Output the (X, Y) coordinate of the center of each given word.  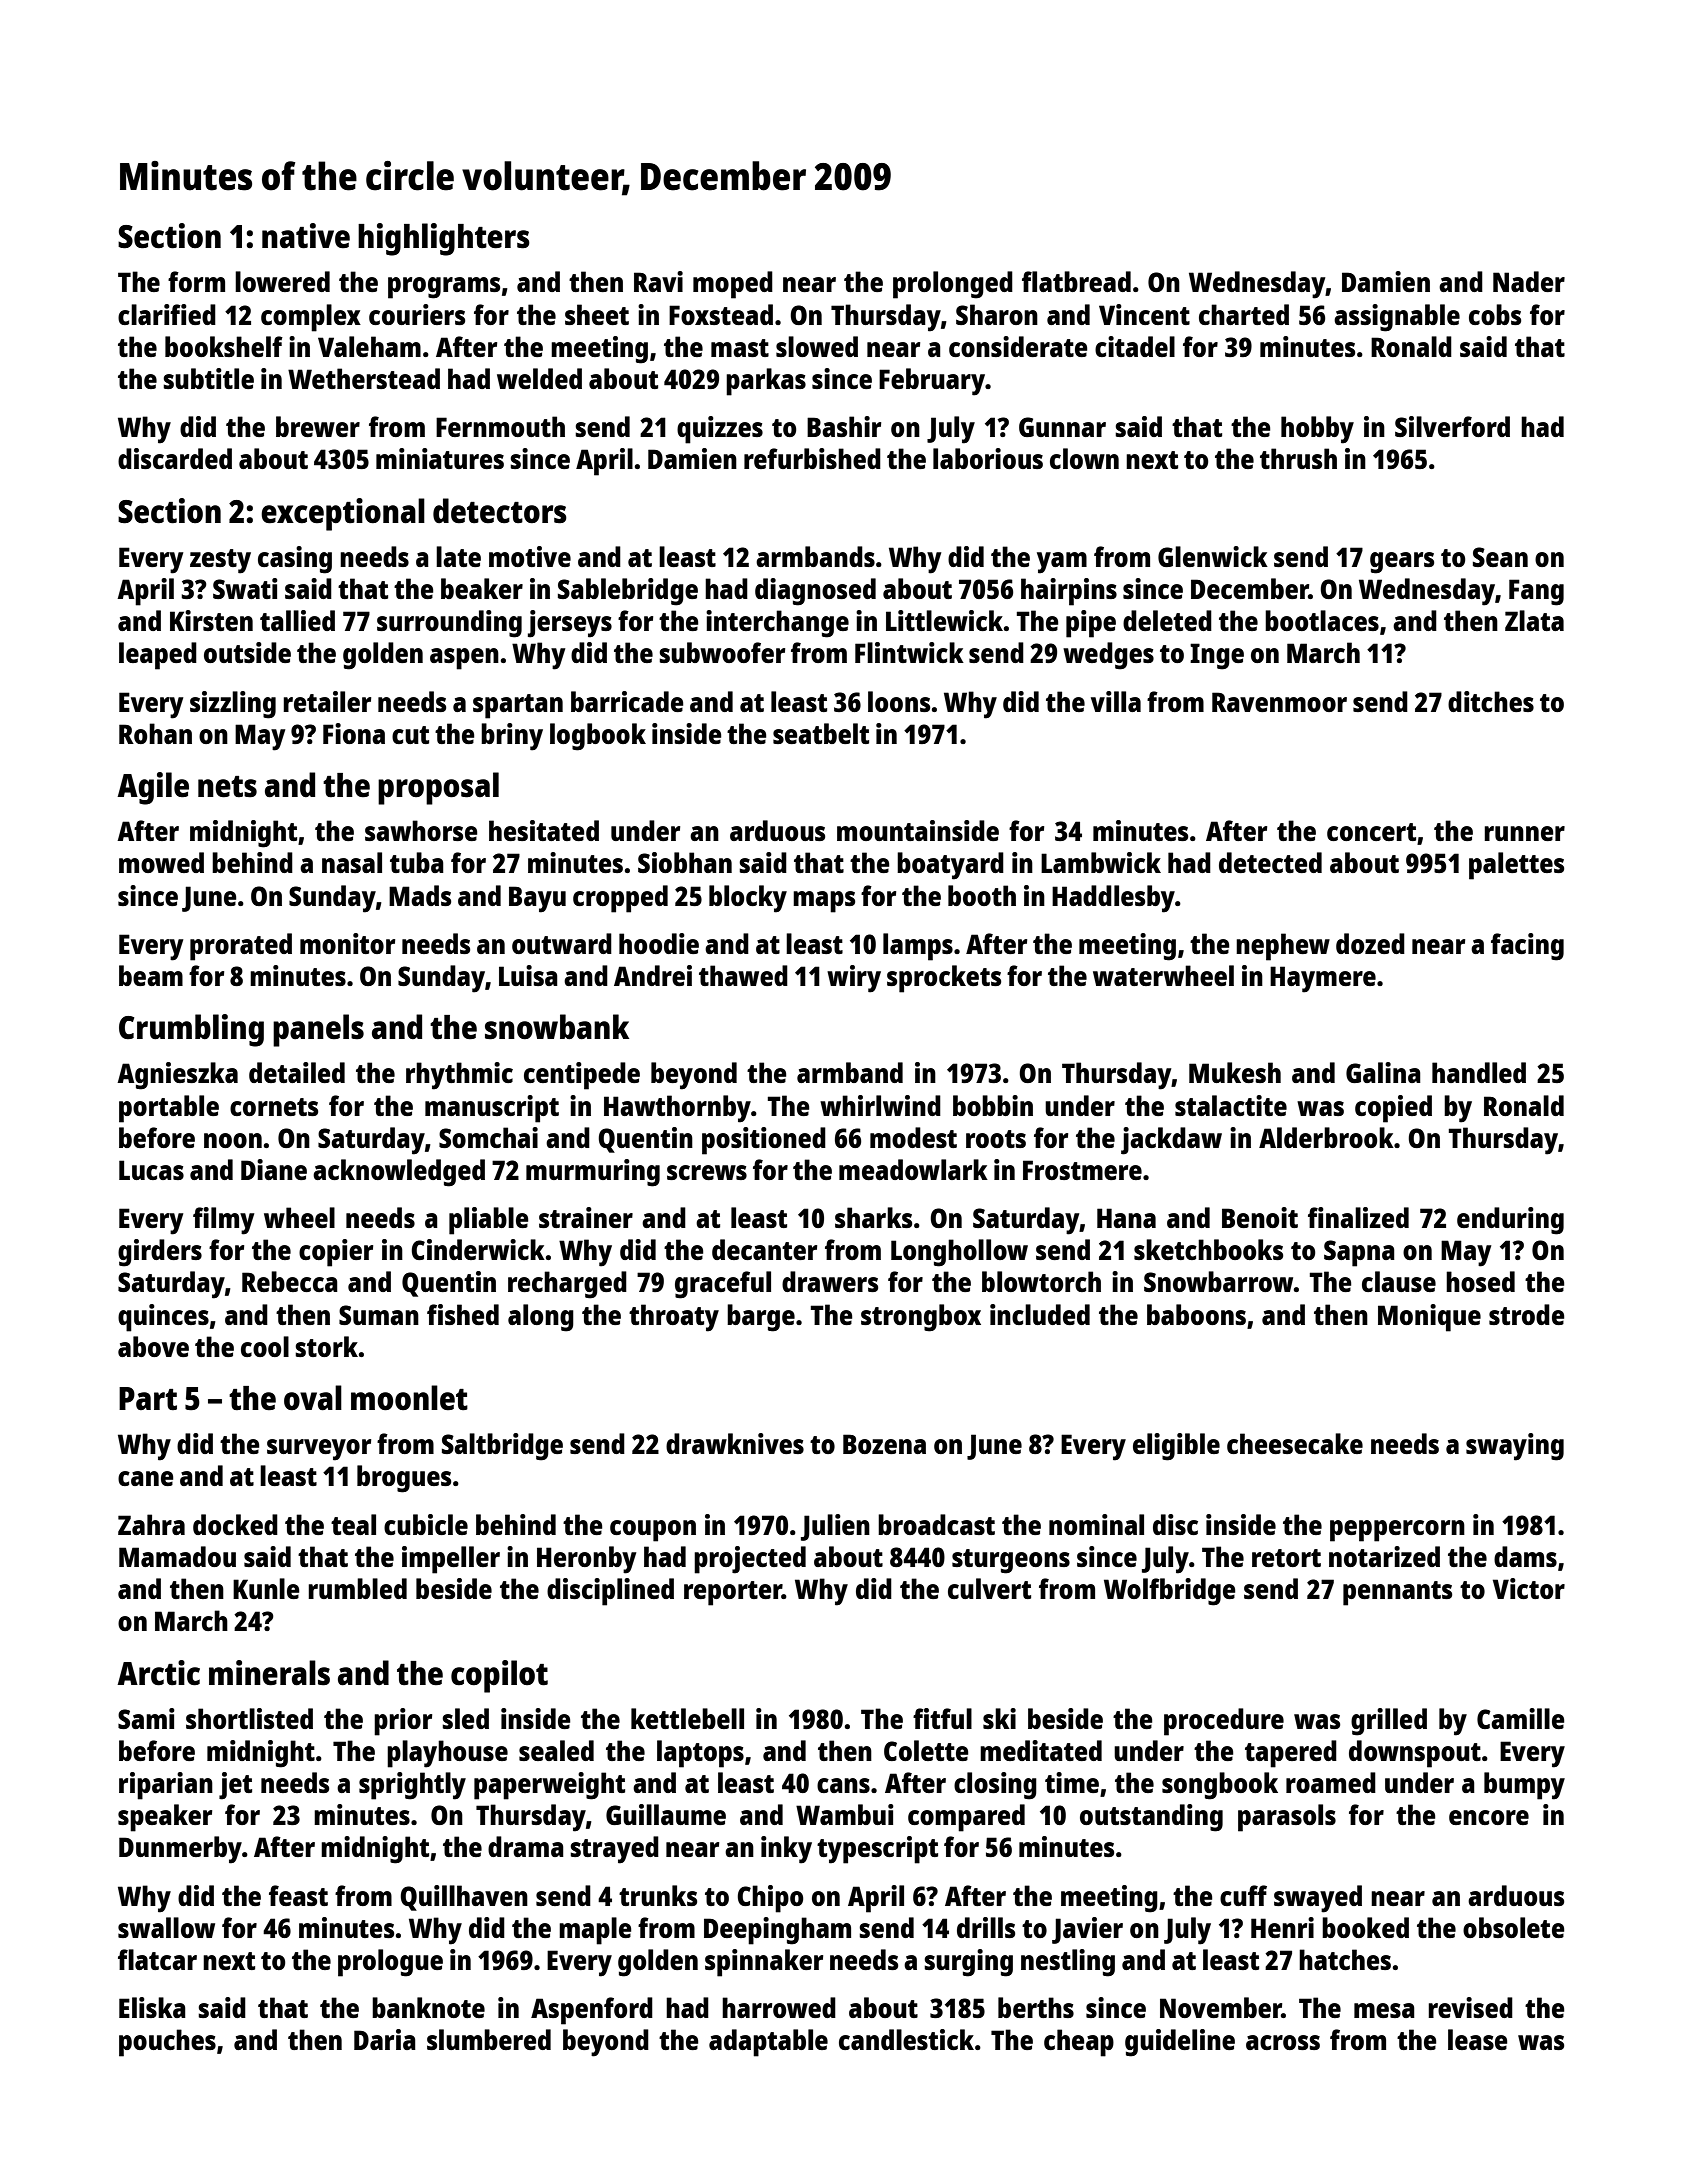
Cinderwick (478, 1249)
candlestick (906, 2039)
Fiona (354, 733)
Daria (385, 2039)
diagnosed (815, 592)
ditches (1491, 701)
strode (1527, 1314)
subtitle (208, 378)
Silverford (1452, 426)
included (1040, 1314)
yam (1062, 563)
